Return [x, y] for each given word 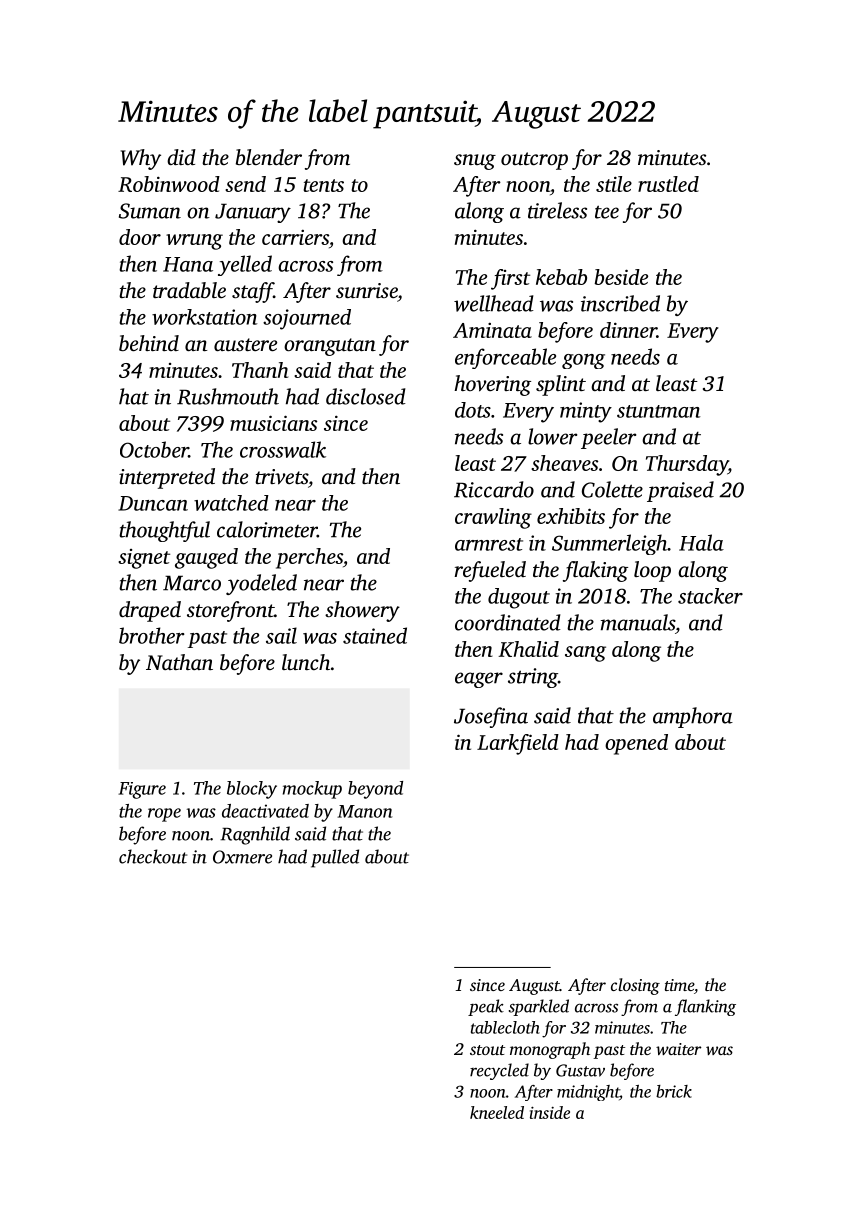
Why [141, 159]
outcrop [534, 161]
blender [269, 157]
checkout [153, 856]
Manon [364, 811]
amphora [693, 717]
